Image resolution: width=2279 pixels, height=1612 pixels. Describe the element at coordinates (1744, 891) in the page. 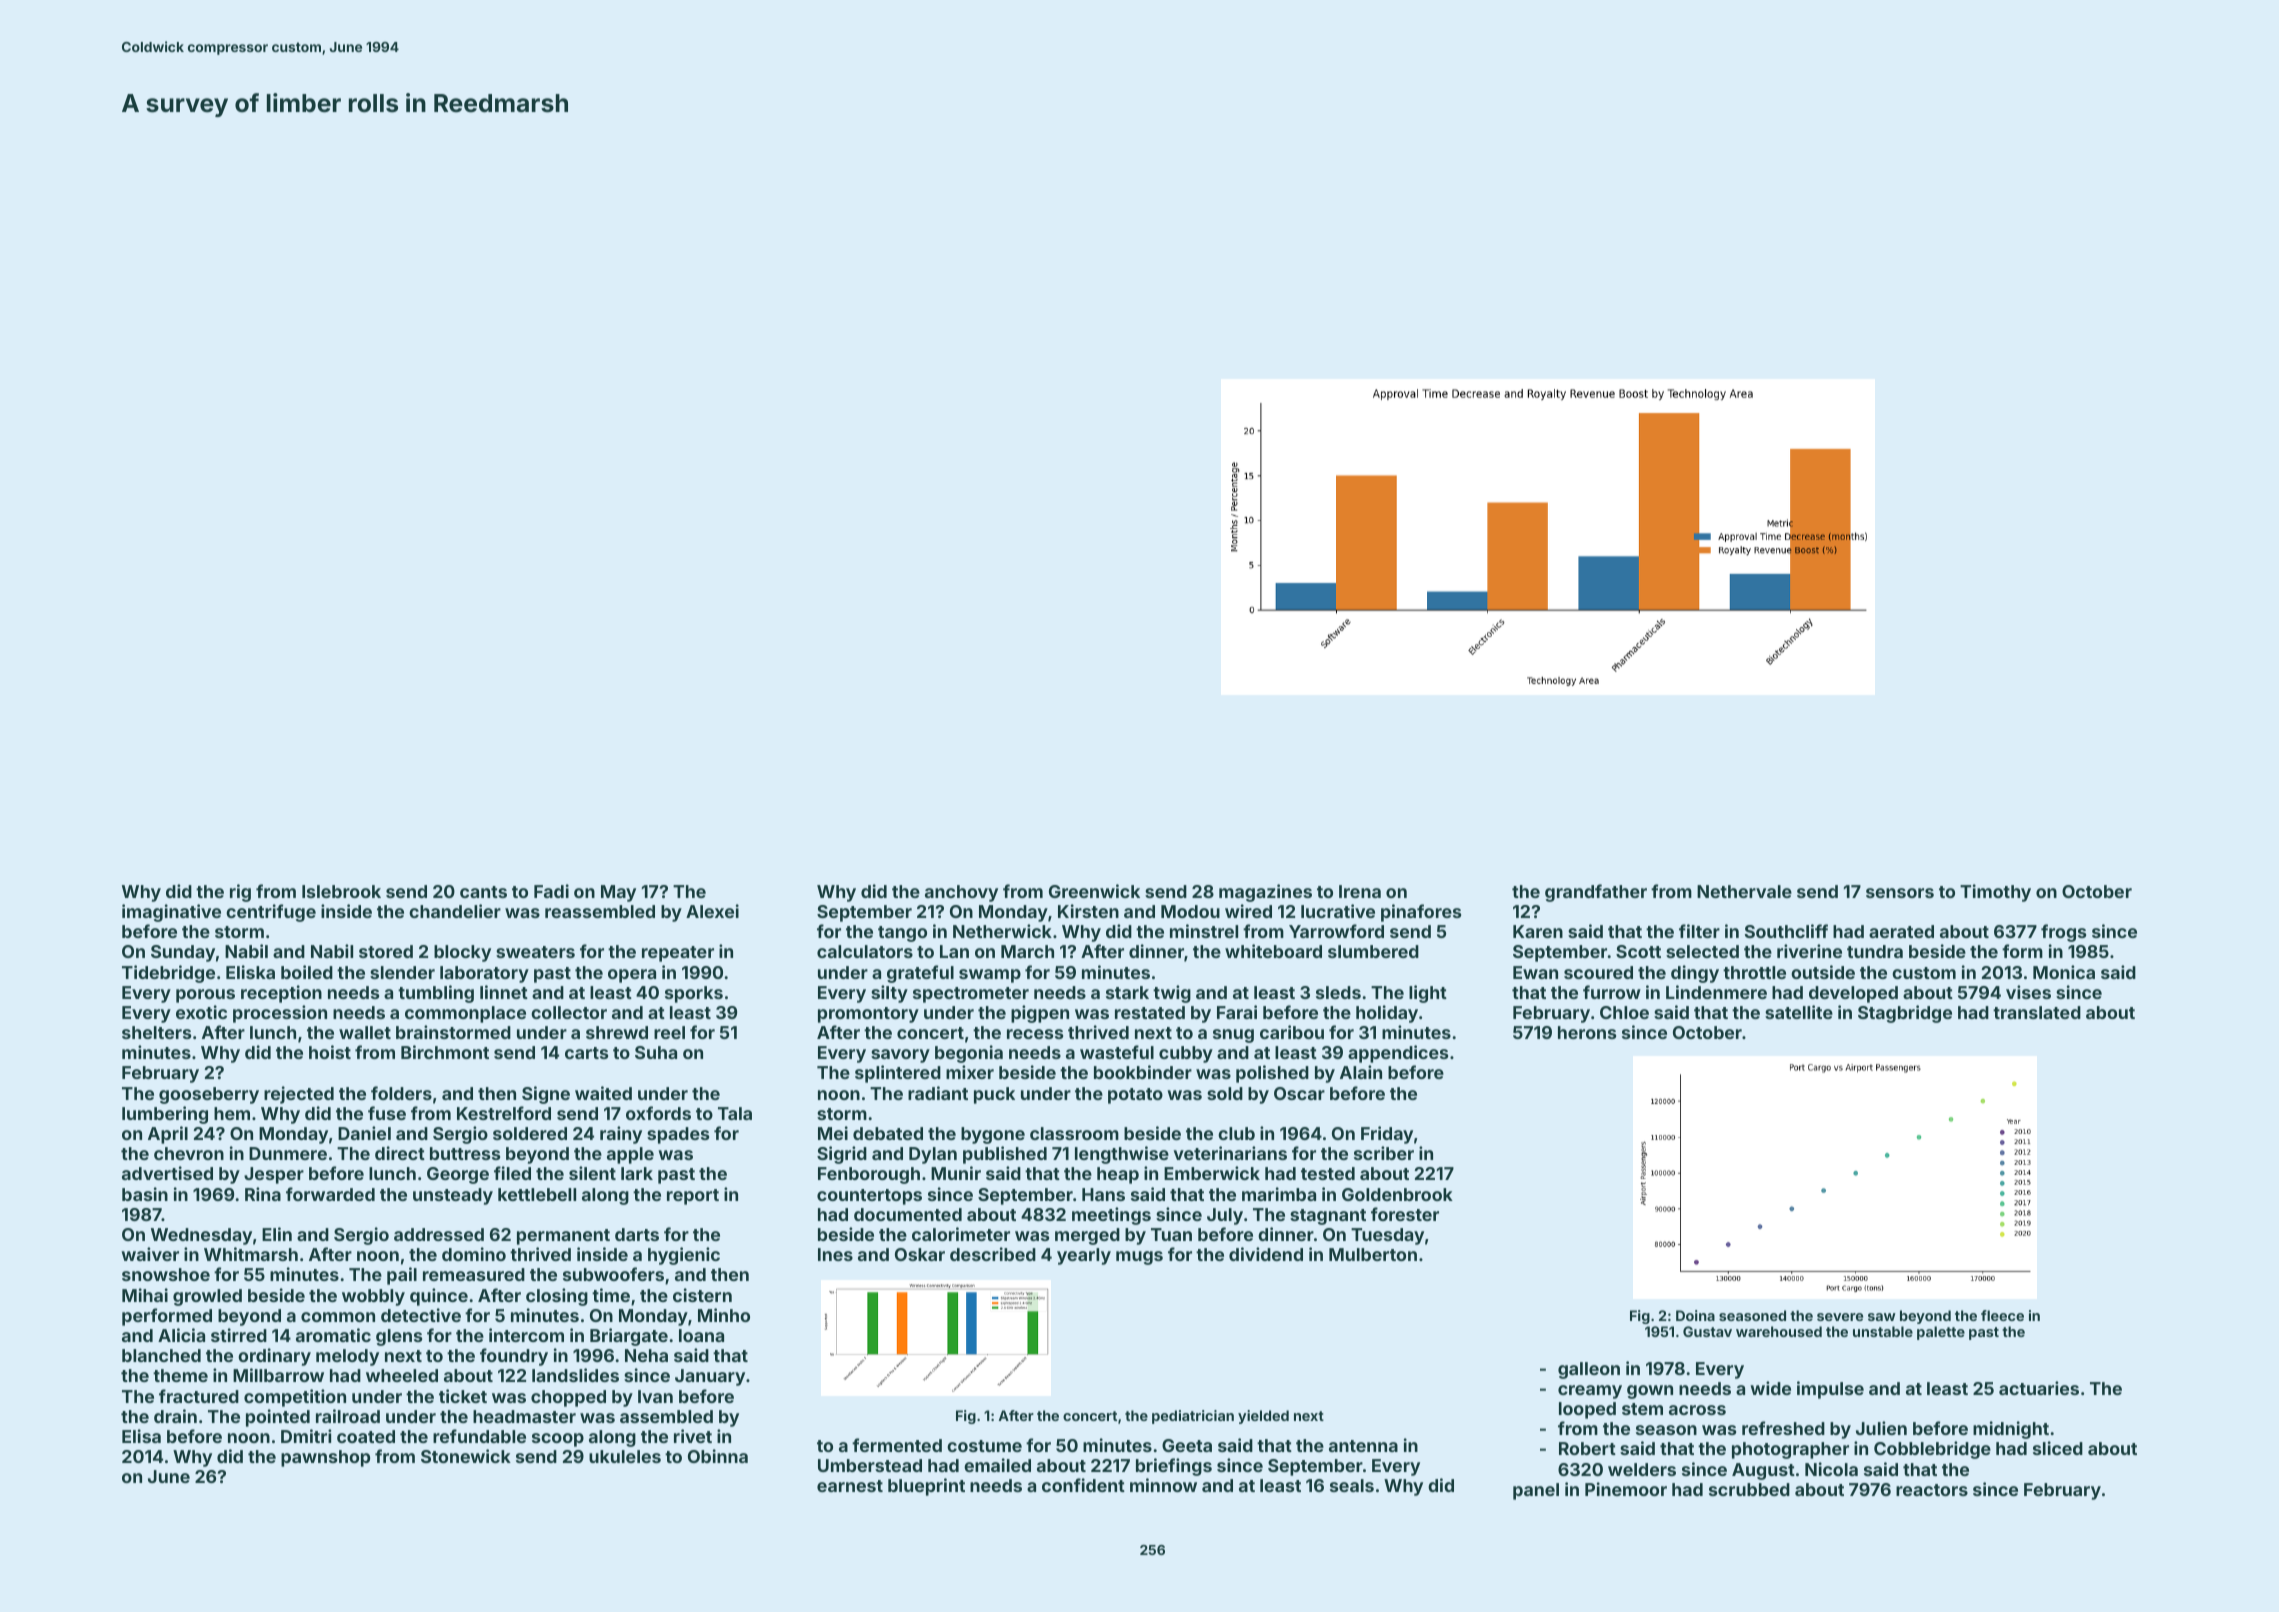

I see `Nethervale` at that location.
